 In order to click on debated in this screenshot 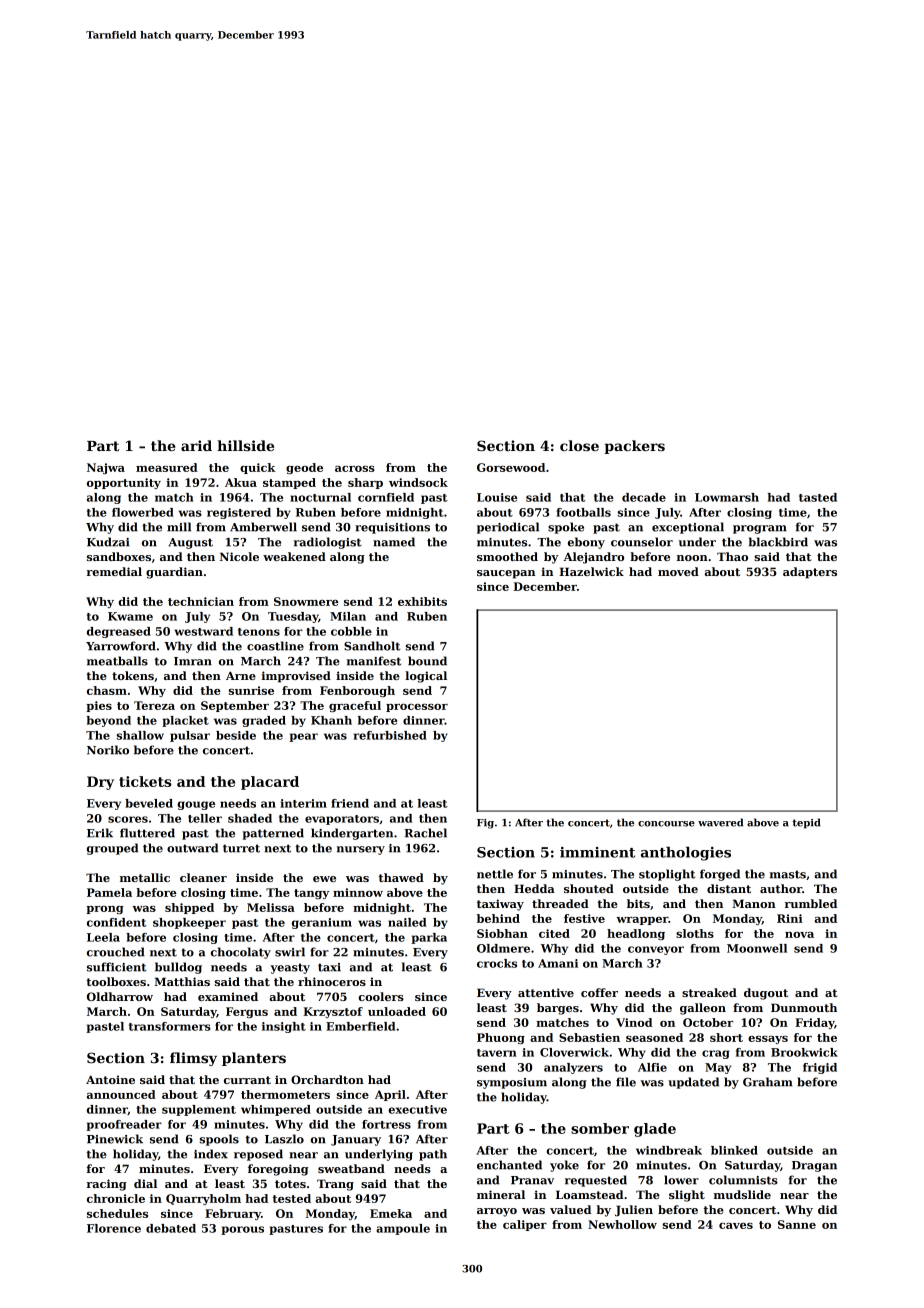, I will do `click(171, 1228)`.
